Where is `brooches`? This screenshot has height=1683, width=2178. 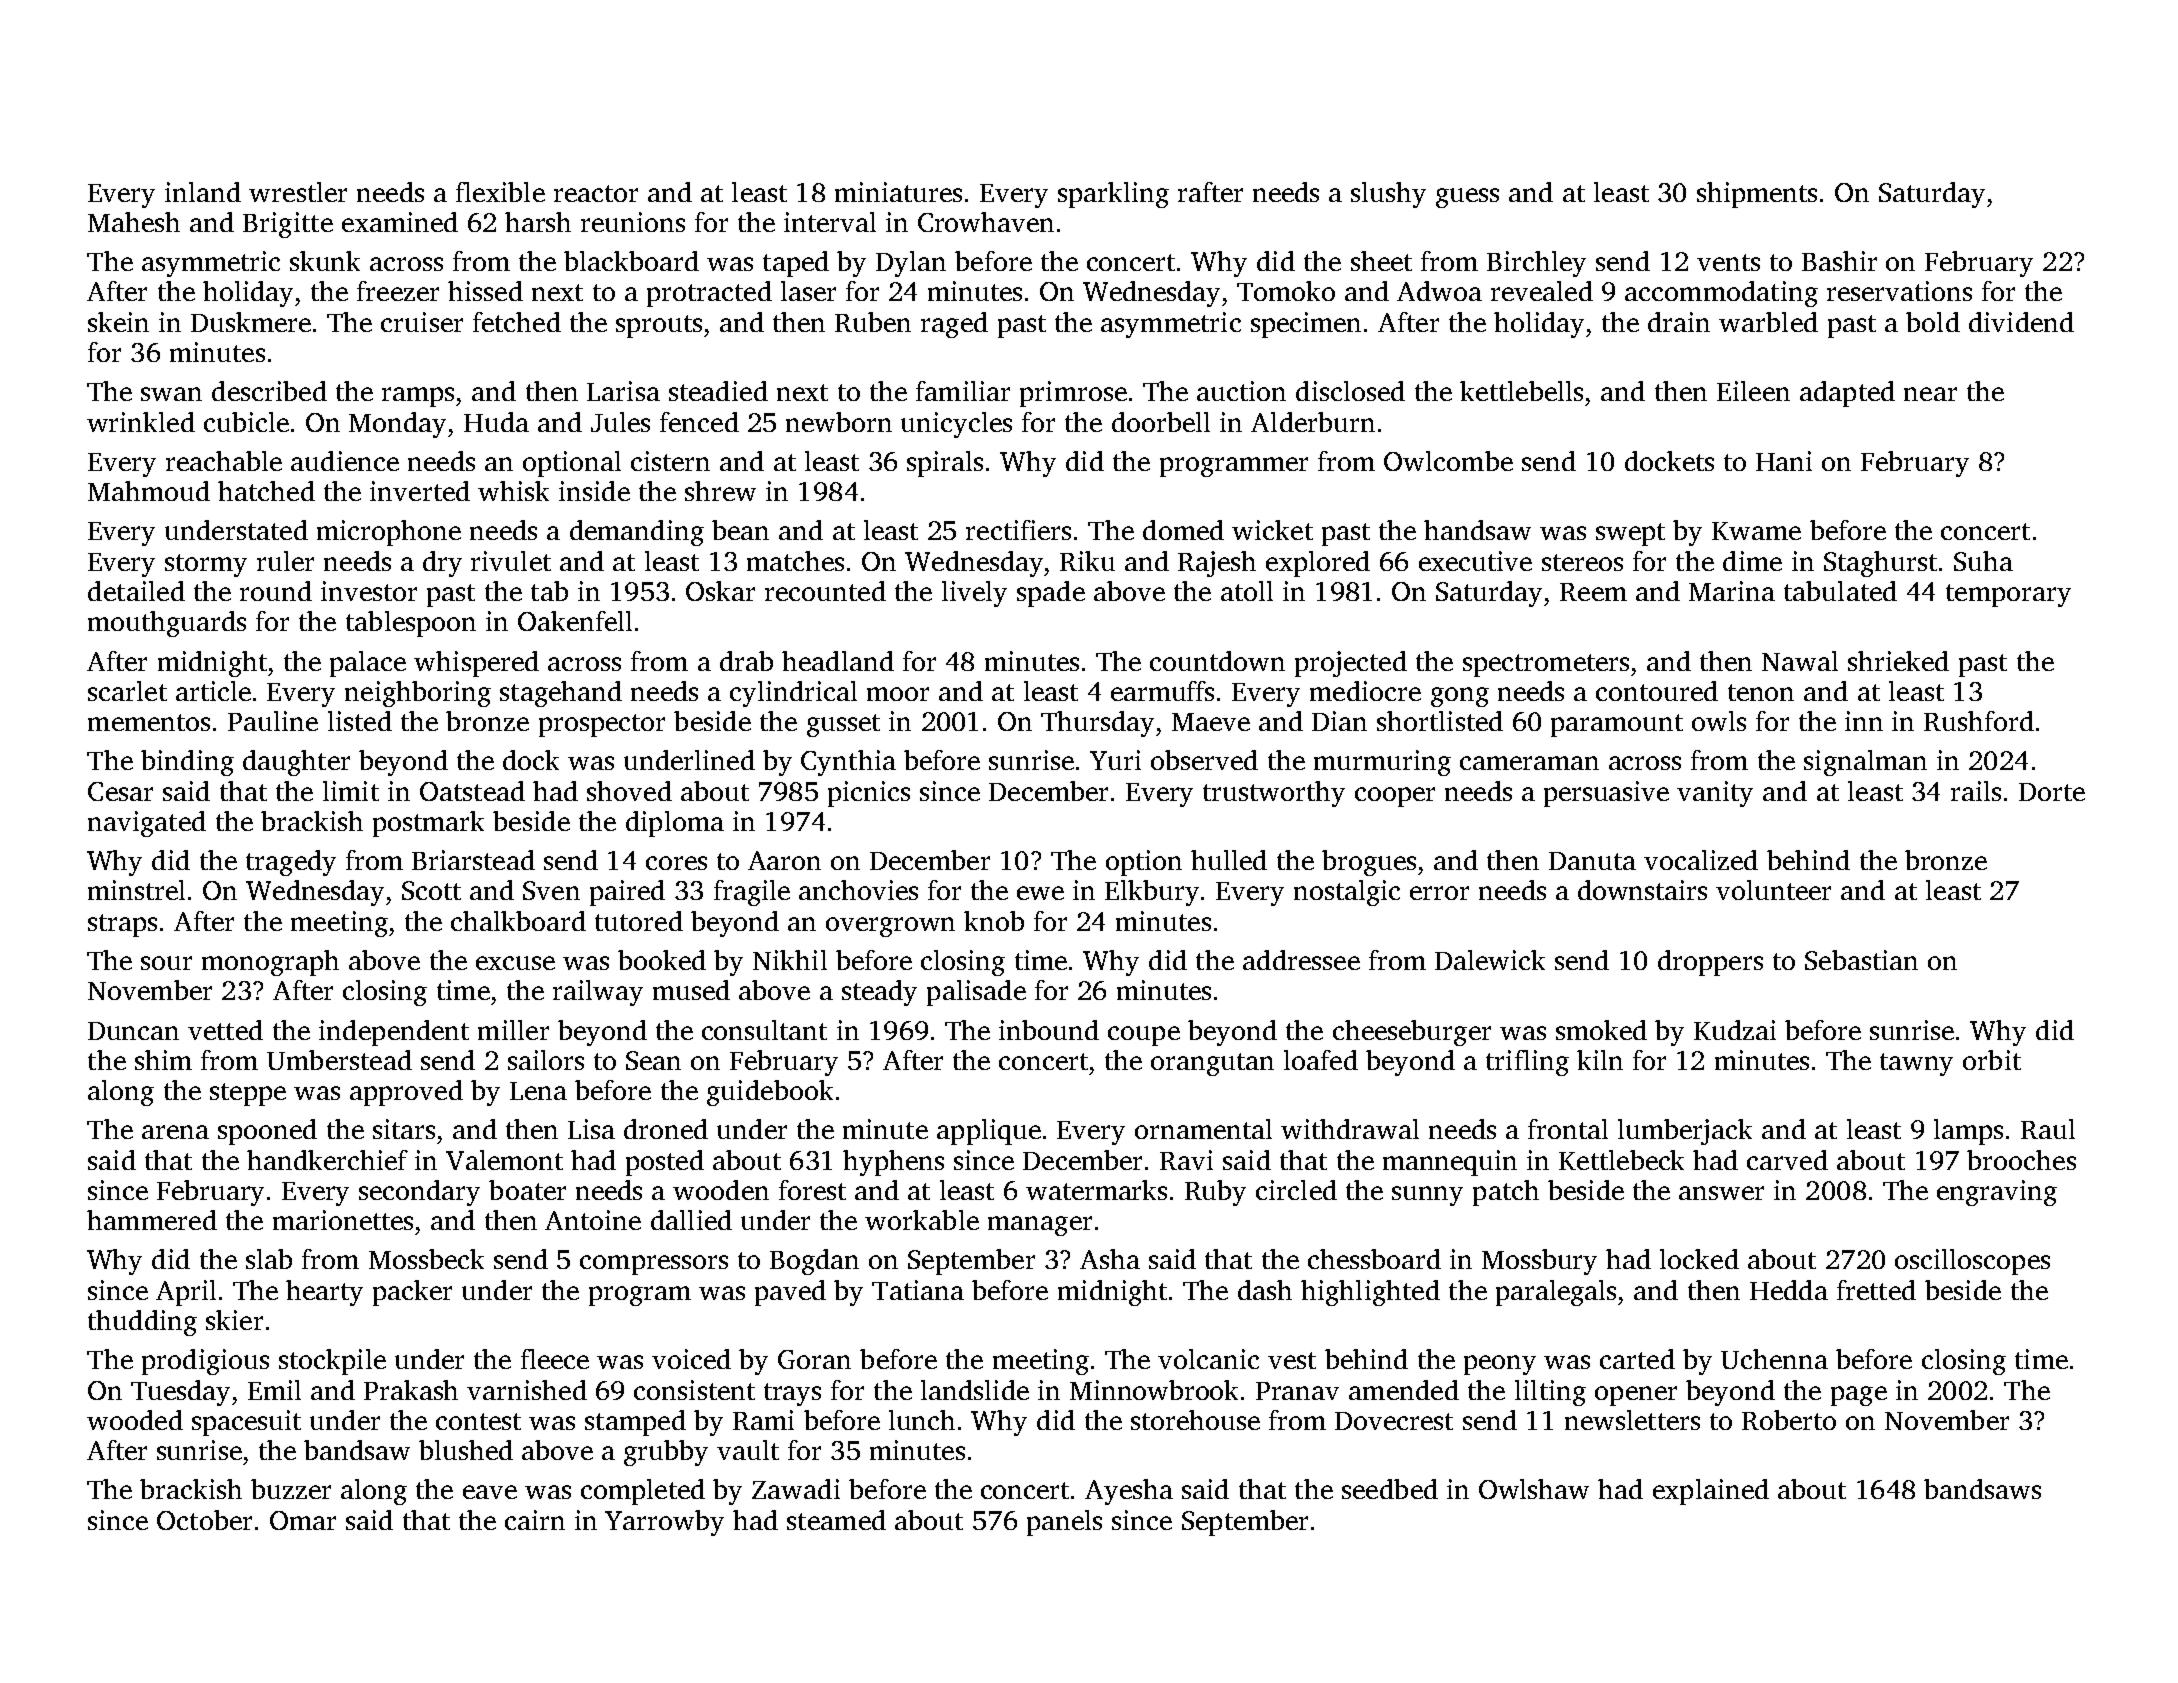 brooches is located at coordinates (2021, 1160).
